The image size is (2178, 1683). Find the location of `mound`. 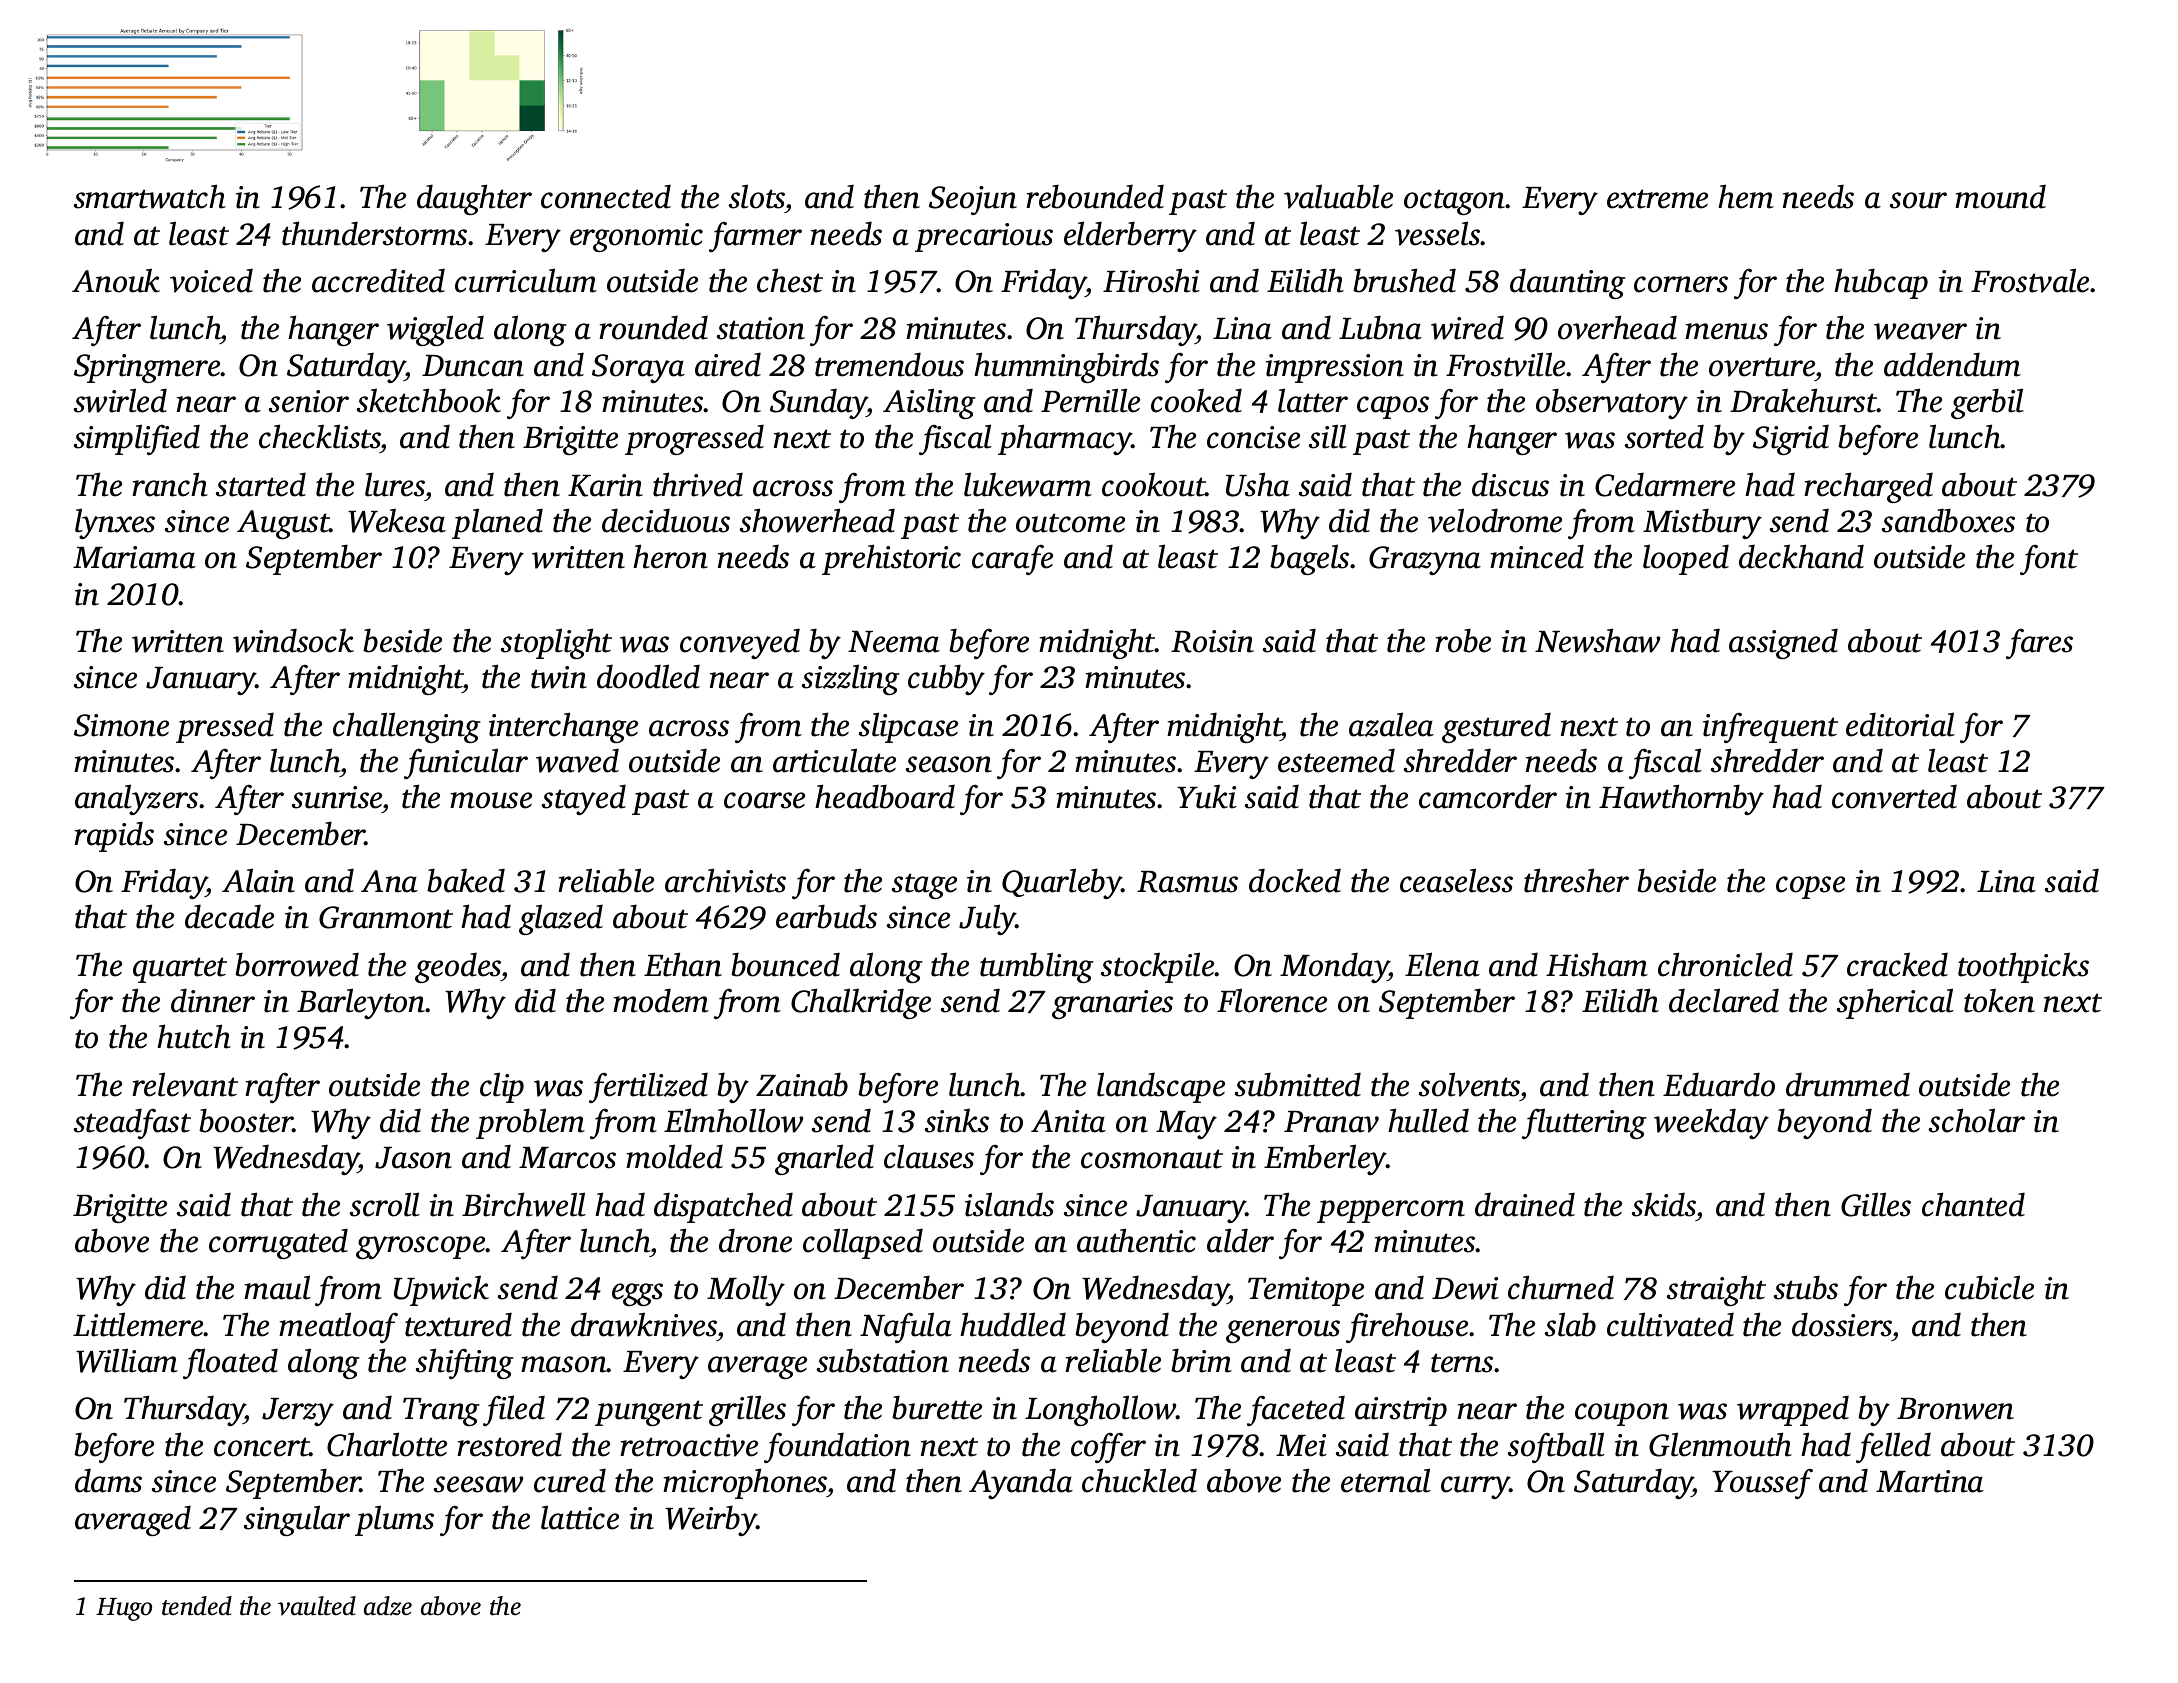

mound is located at coordinates (2000, 196).
